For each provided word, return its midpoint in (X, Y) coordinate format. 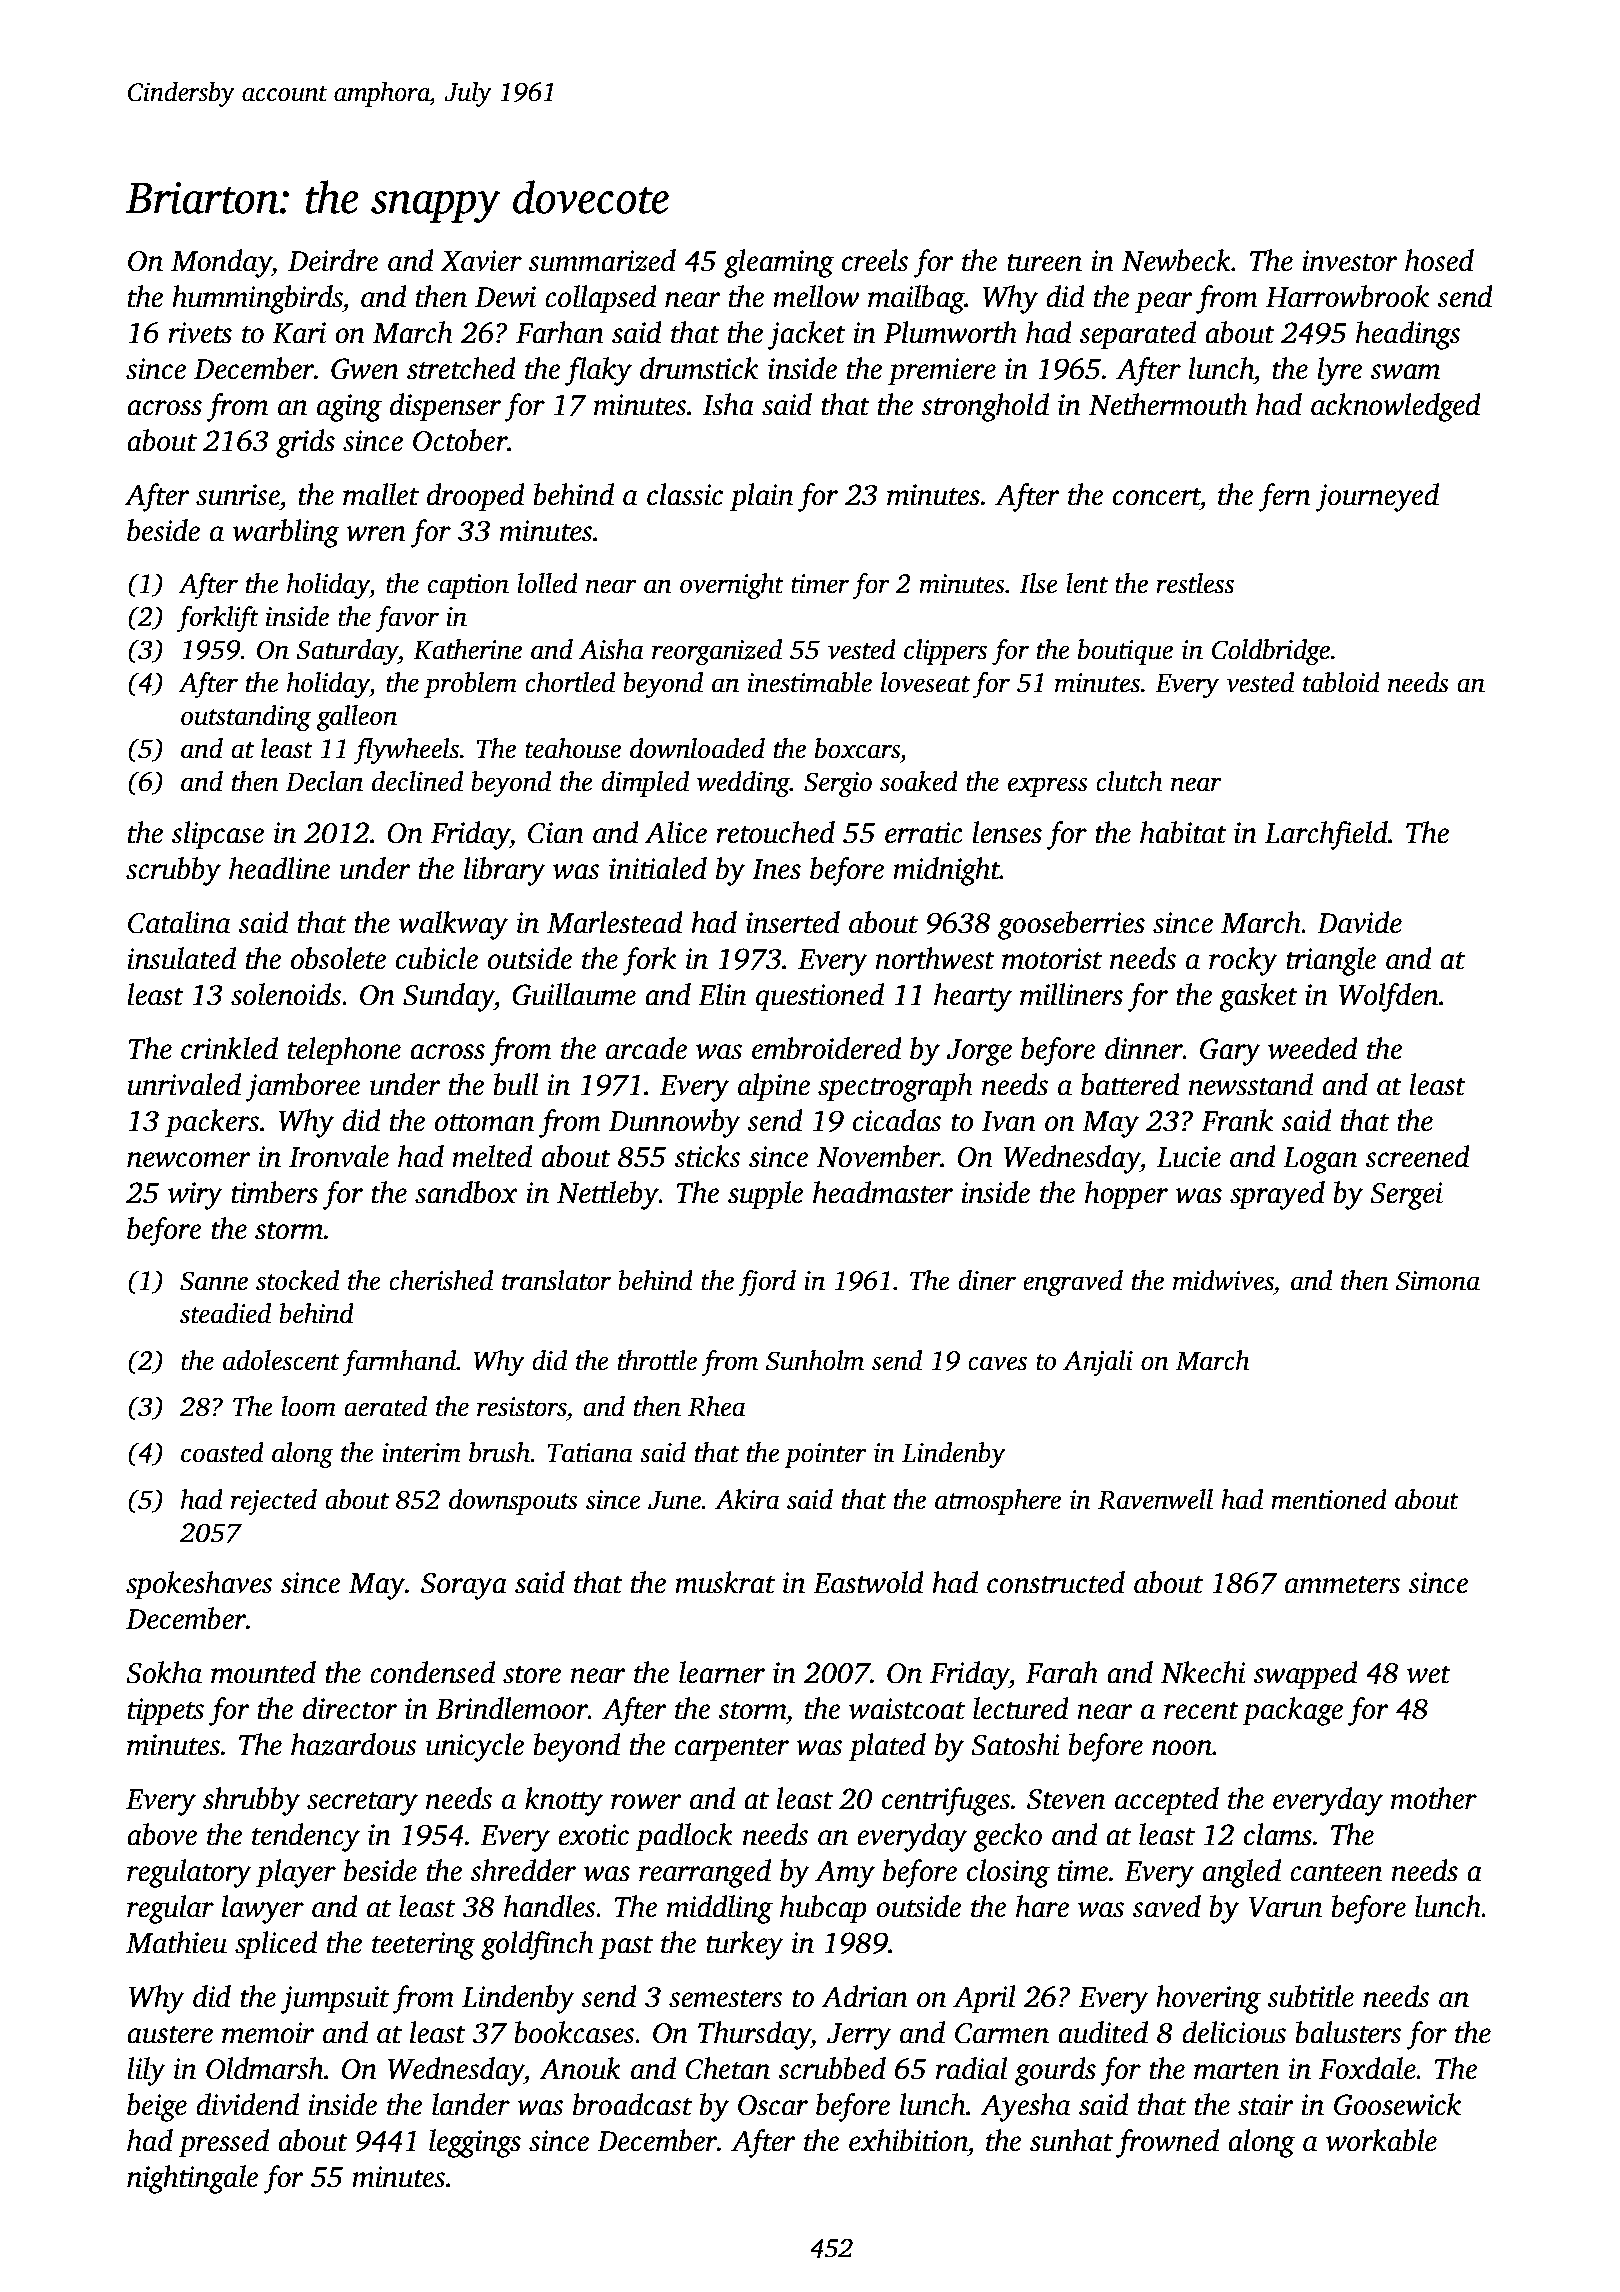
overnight (732, 586)
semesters (725, 1999)
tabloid (1341, 682)
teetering (423, 1946)
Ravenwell (1155, 1499)
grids (305, 443)
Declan (324, 781)
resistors (521, 1407)
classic (685, 494)
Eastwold (868, 1582)
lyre (1340, 371)
